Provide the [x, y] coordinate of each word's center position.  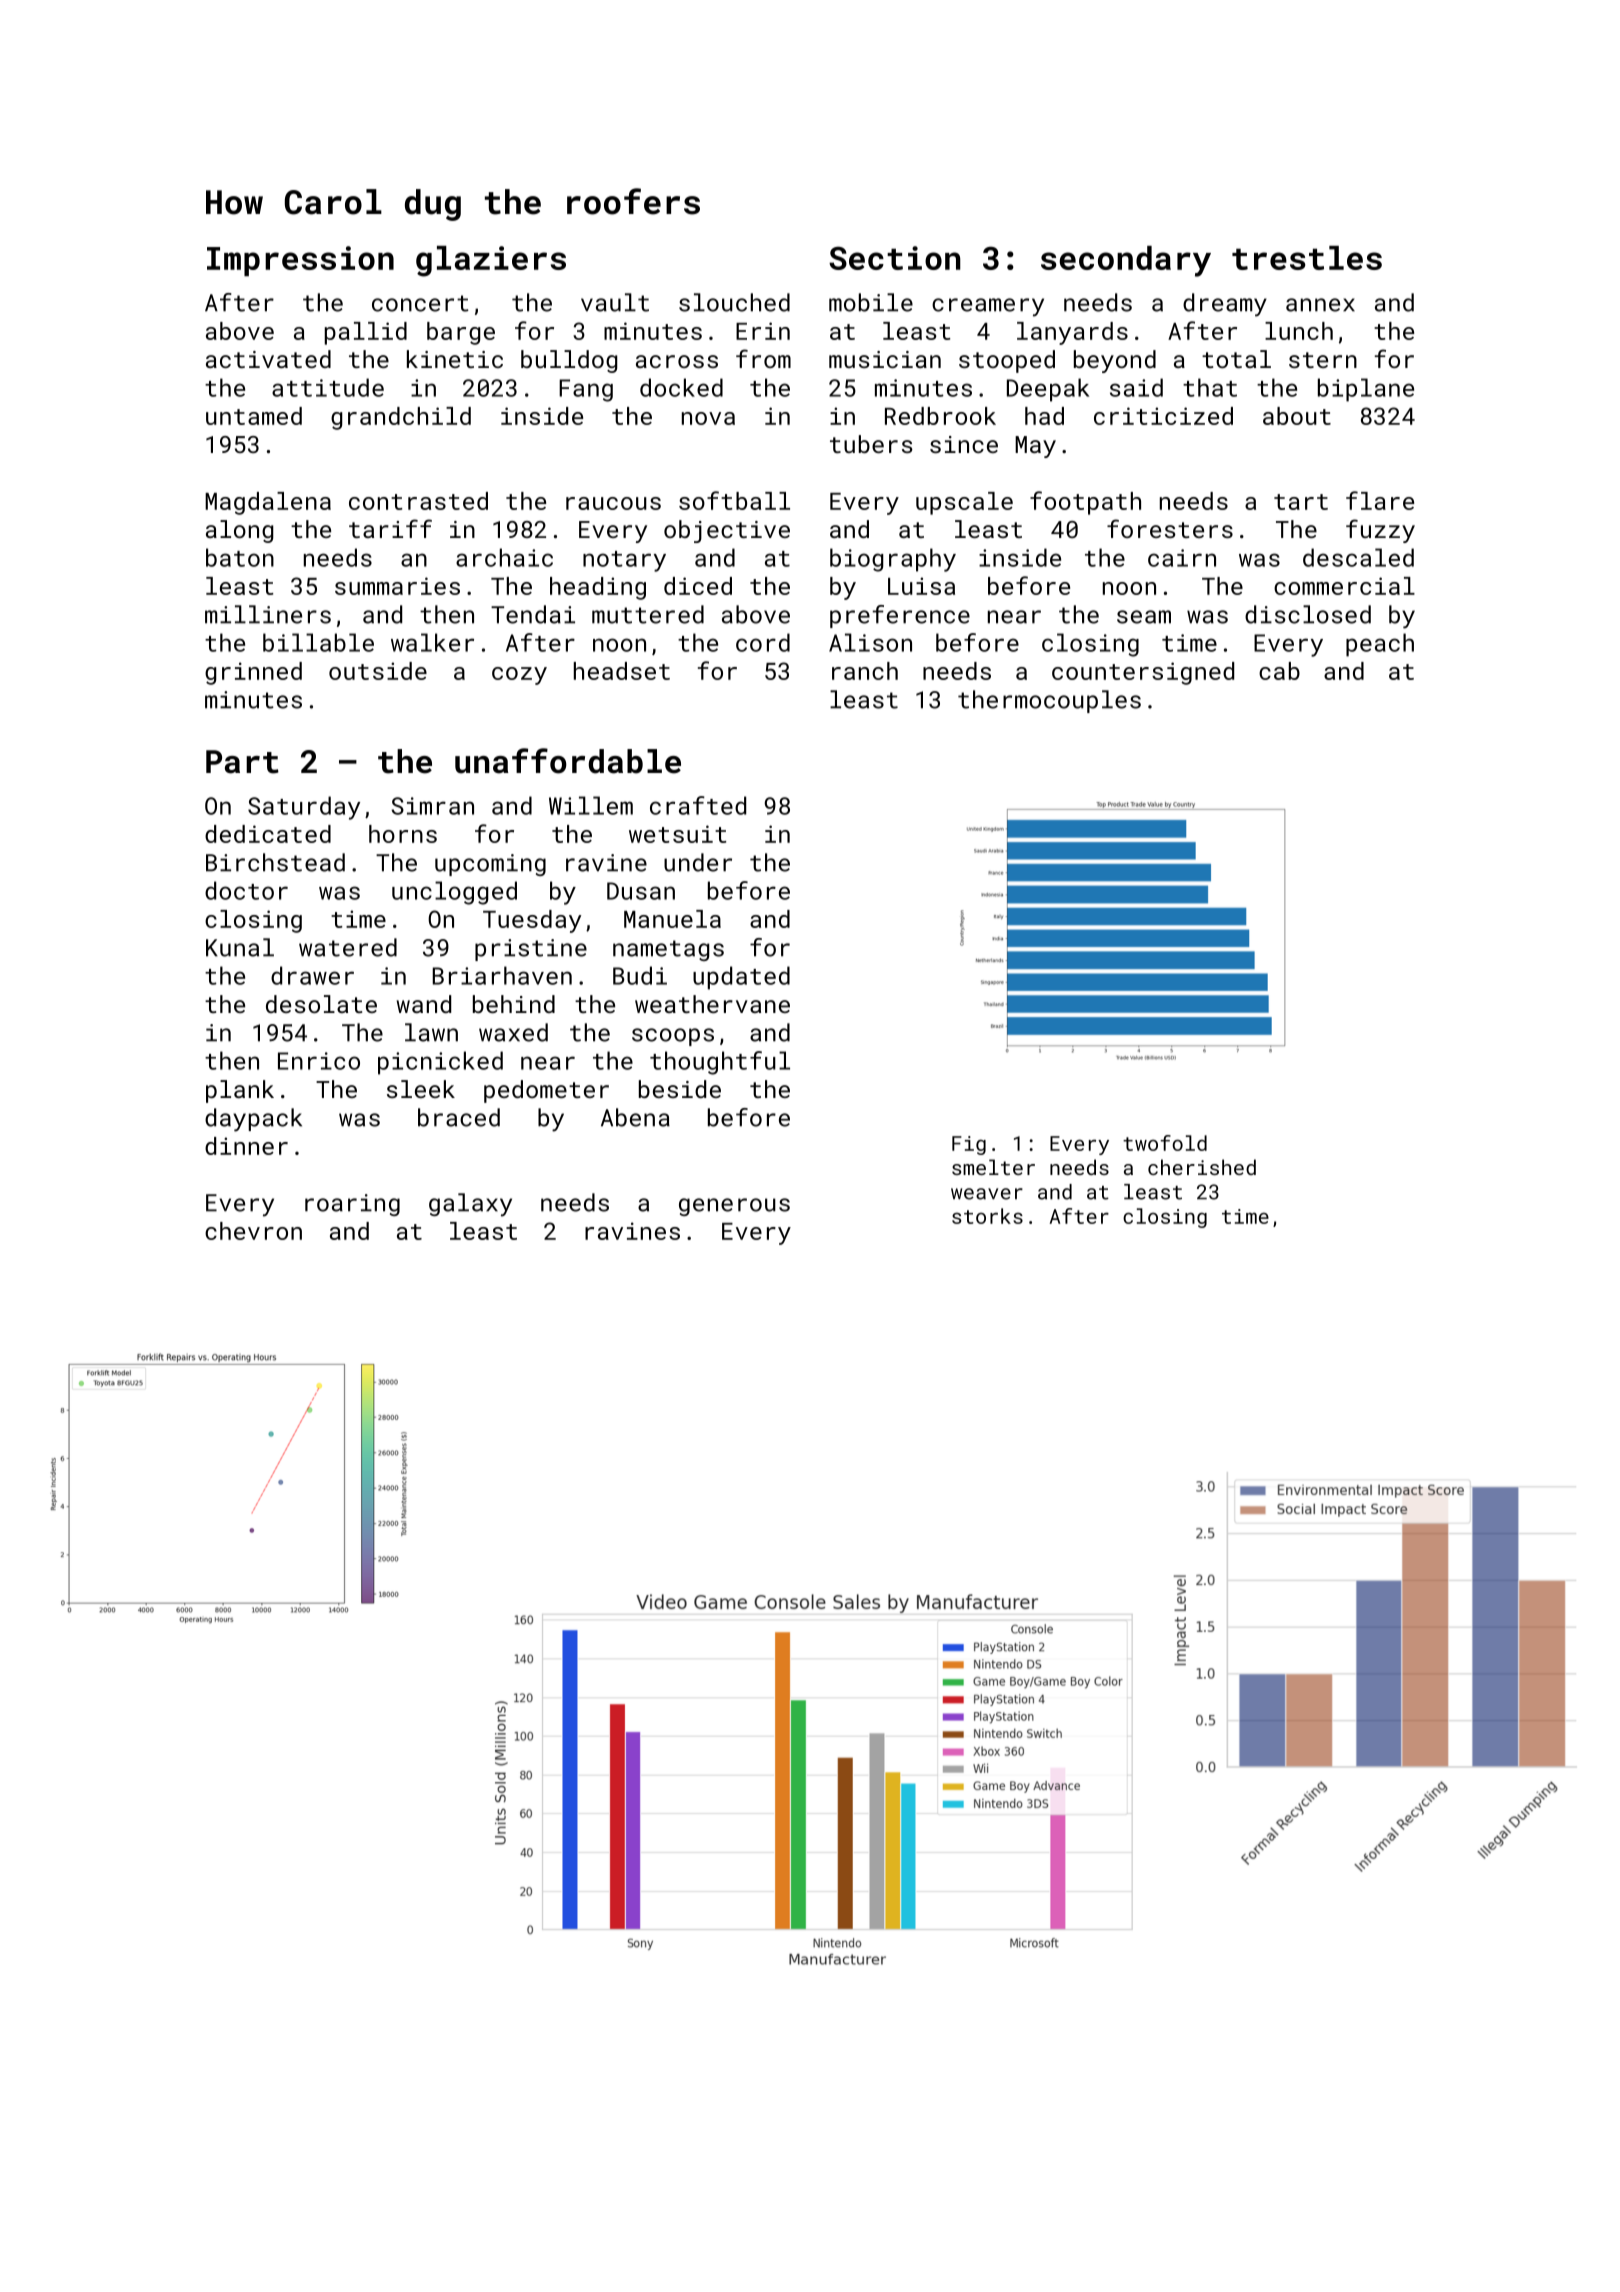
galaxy [470, 1205]
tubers [871, 444]
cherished [1202, 1167]
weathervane [712, 1004]
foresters [1170, 528]
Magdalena [268, 503]
